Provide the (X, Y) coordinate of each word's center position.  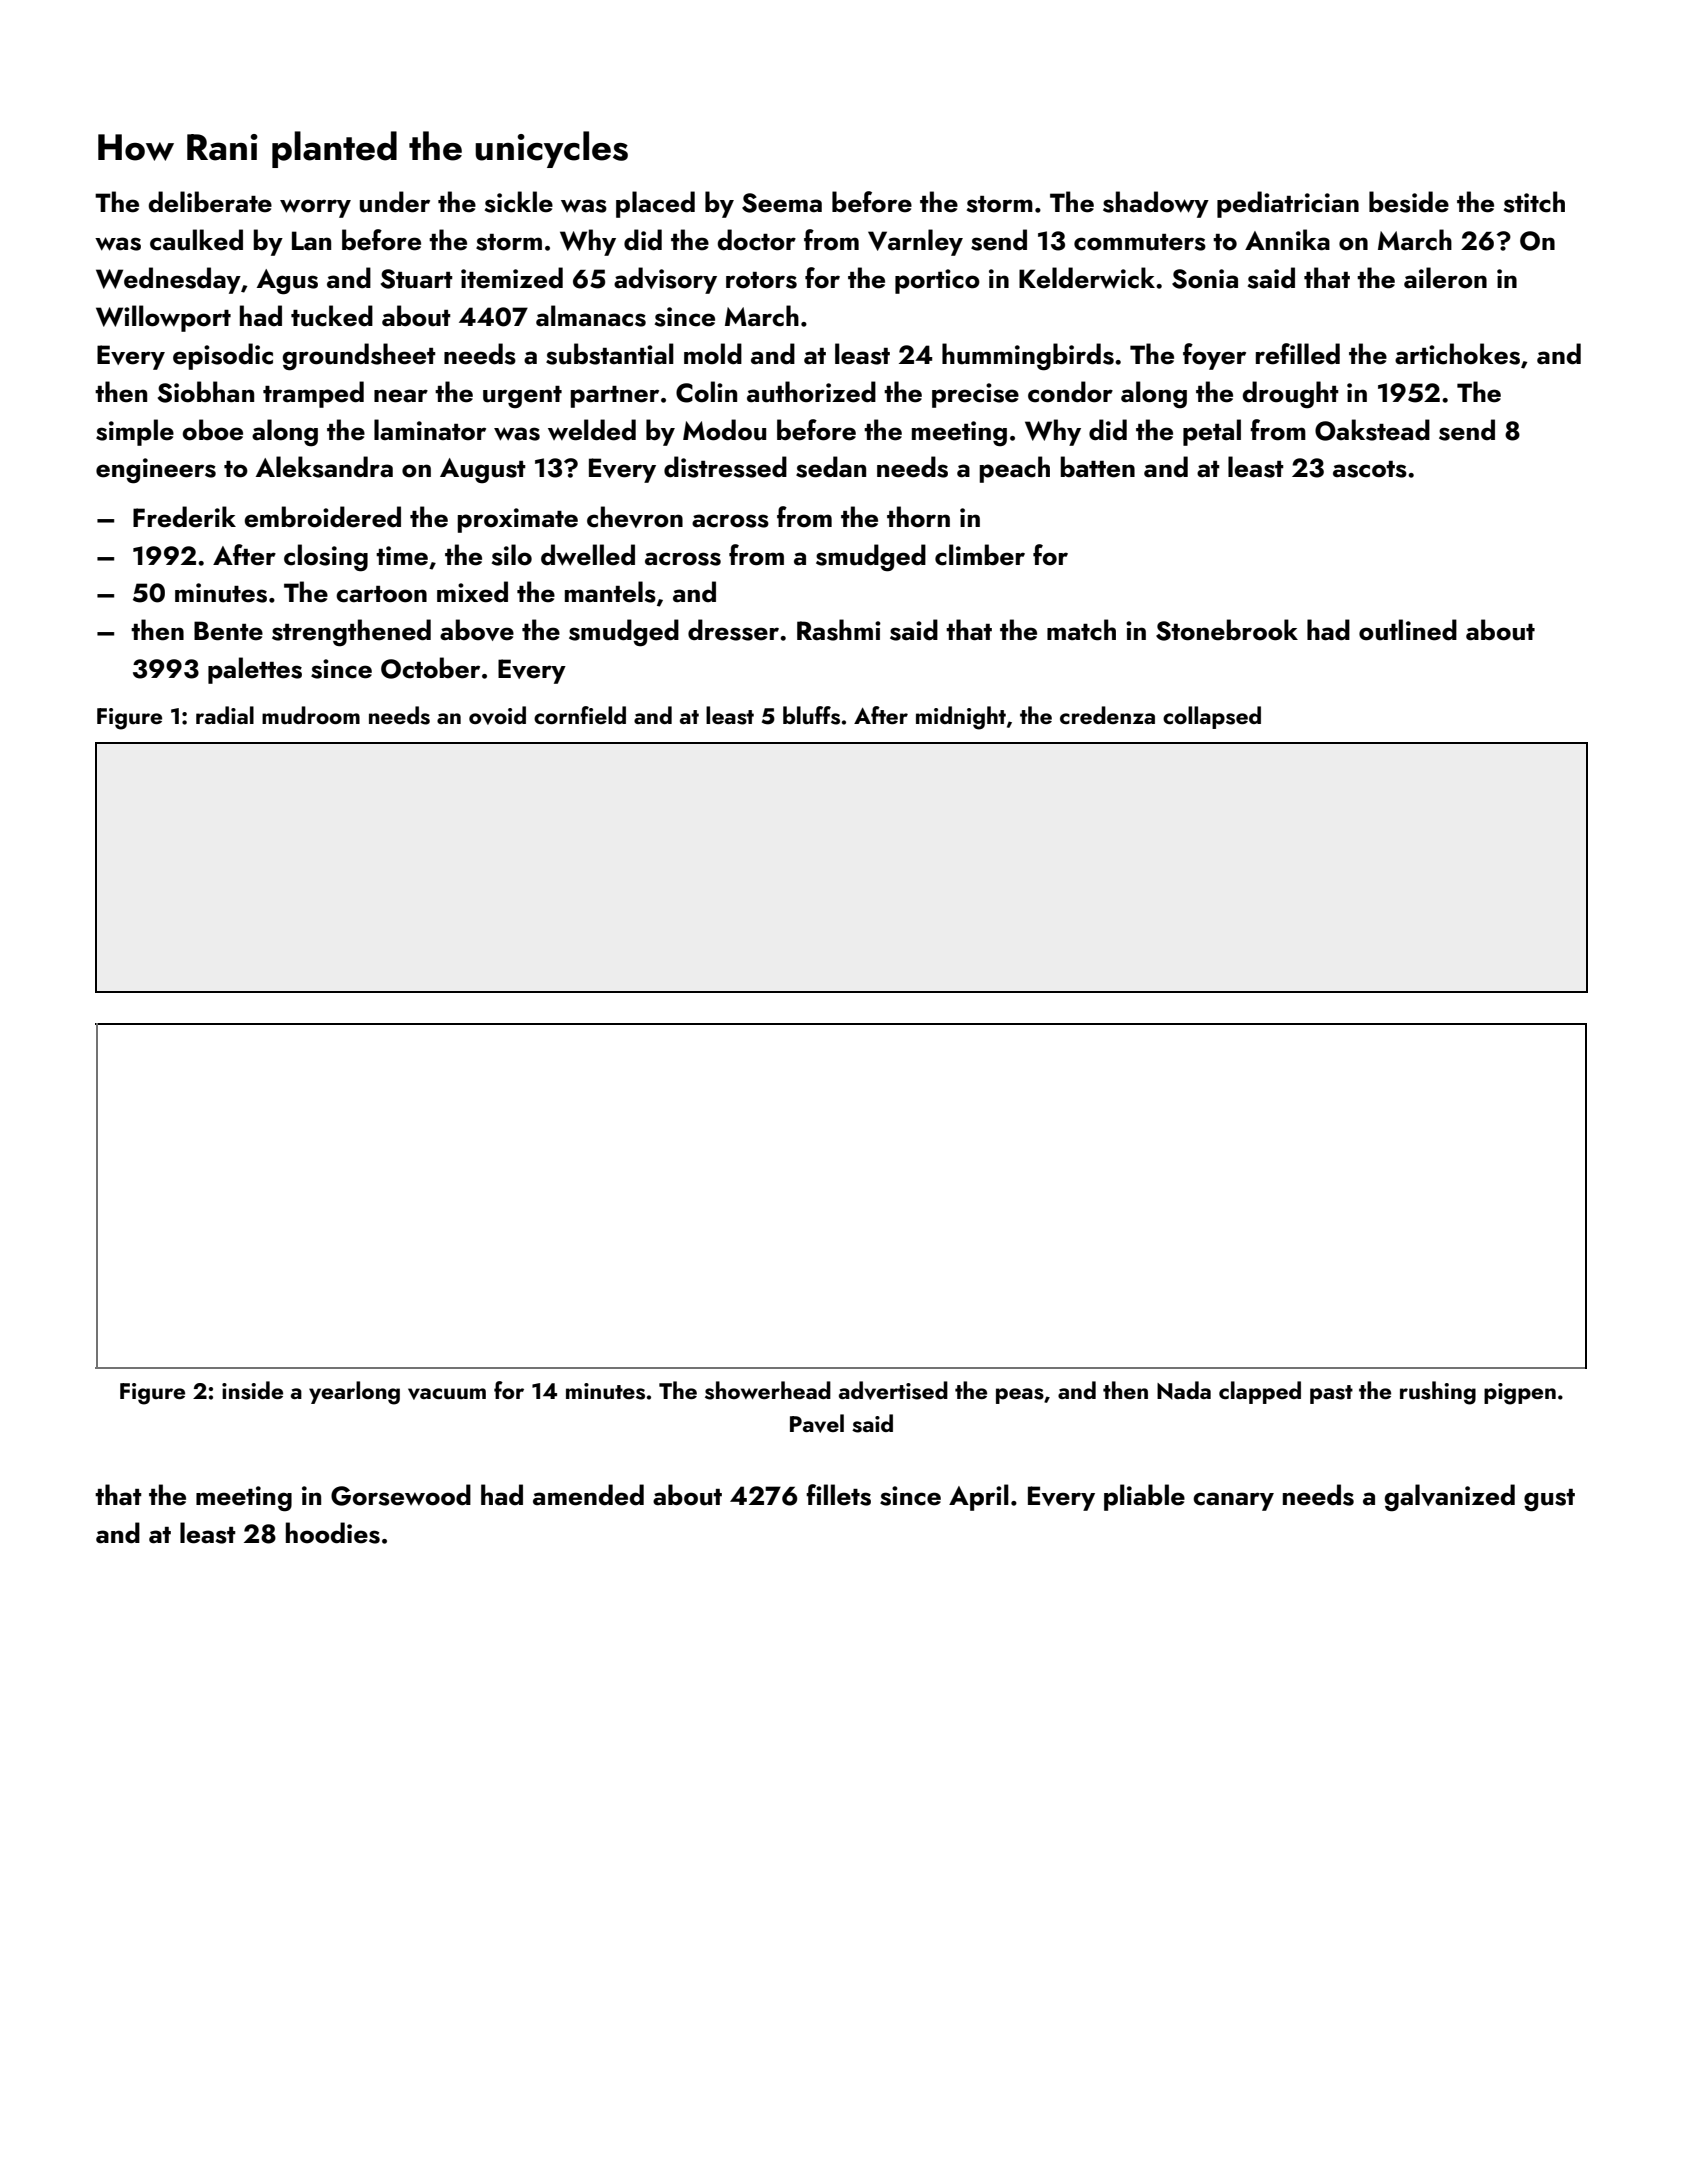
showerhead (768, 1390)
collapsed (1212, 717)
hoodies (333, 1533)
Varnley (915, 242)
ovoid (497, 715)
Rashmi (839, 630)
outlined (1408, 630)
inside (252, 1390)
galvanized (1449, 1498)
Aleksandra (324, 467)
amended (588, 1495)
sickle (519, 202)
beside (1409, 202)
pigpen (1520, 1394)
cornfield (580, 715)
